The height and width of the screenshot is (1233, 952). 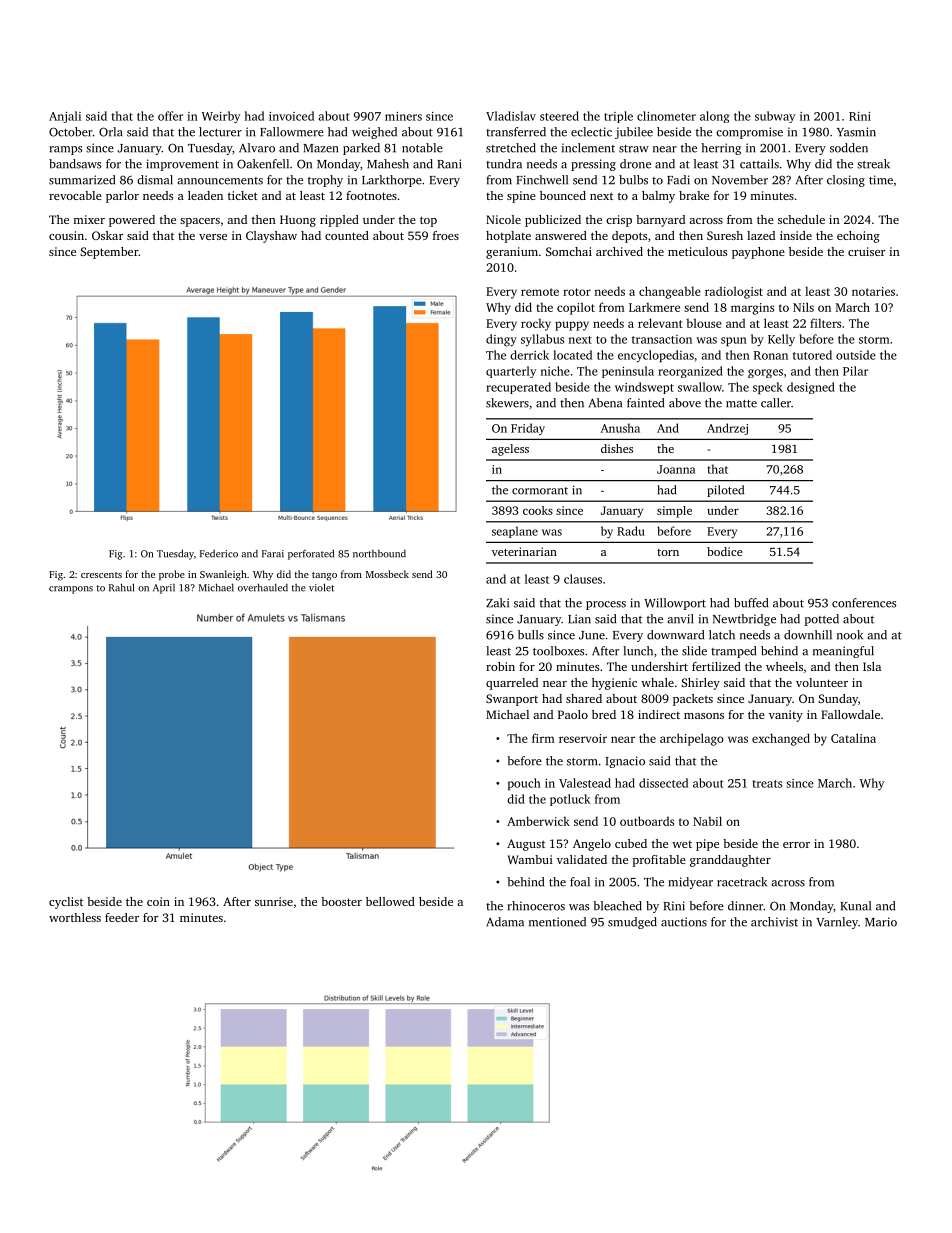 I want to click on error, so click(x=796, y=845).
